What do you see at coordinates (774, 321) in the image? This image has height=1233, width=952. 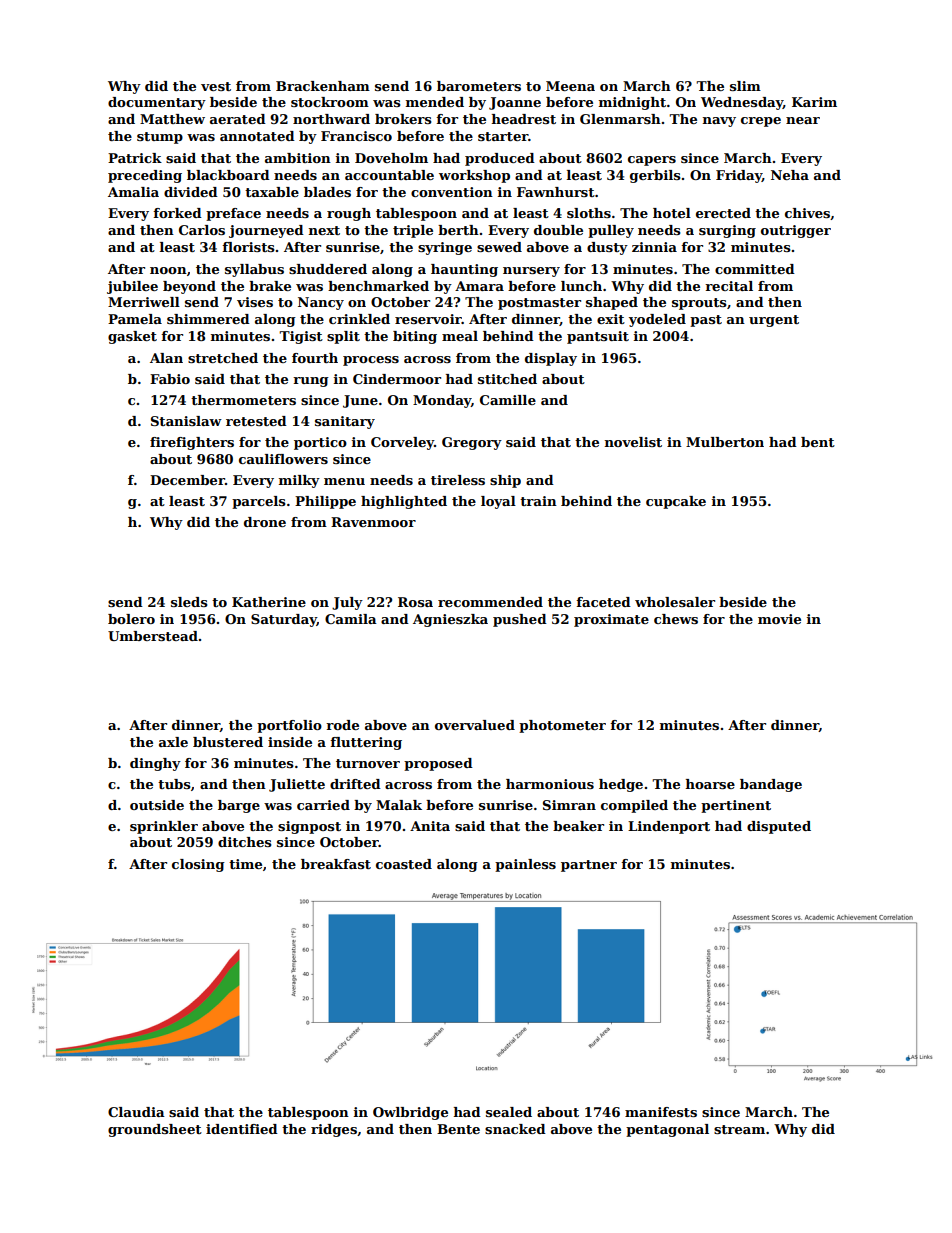 I see `urgent` at bounding box center [774, 321].
